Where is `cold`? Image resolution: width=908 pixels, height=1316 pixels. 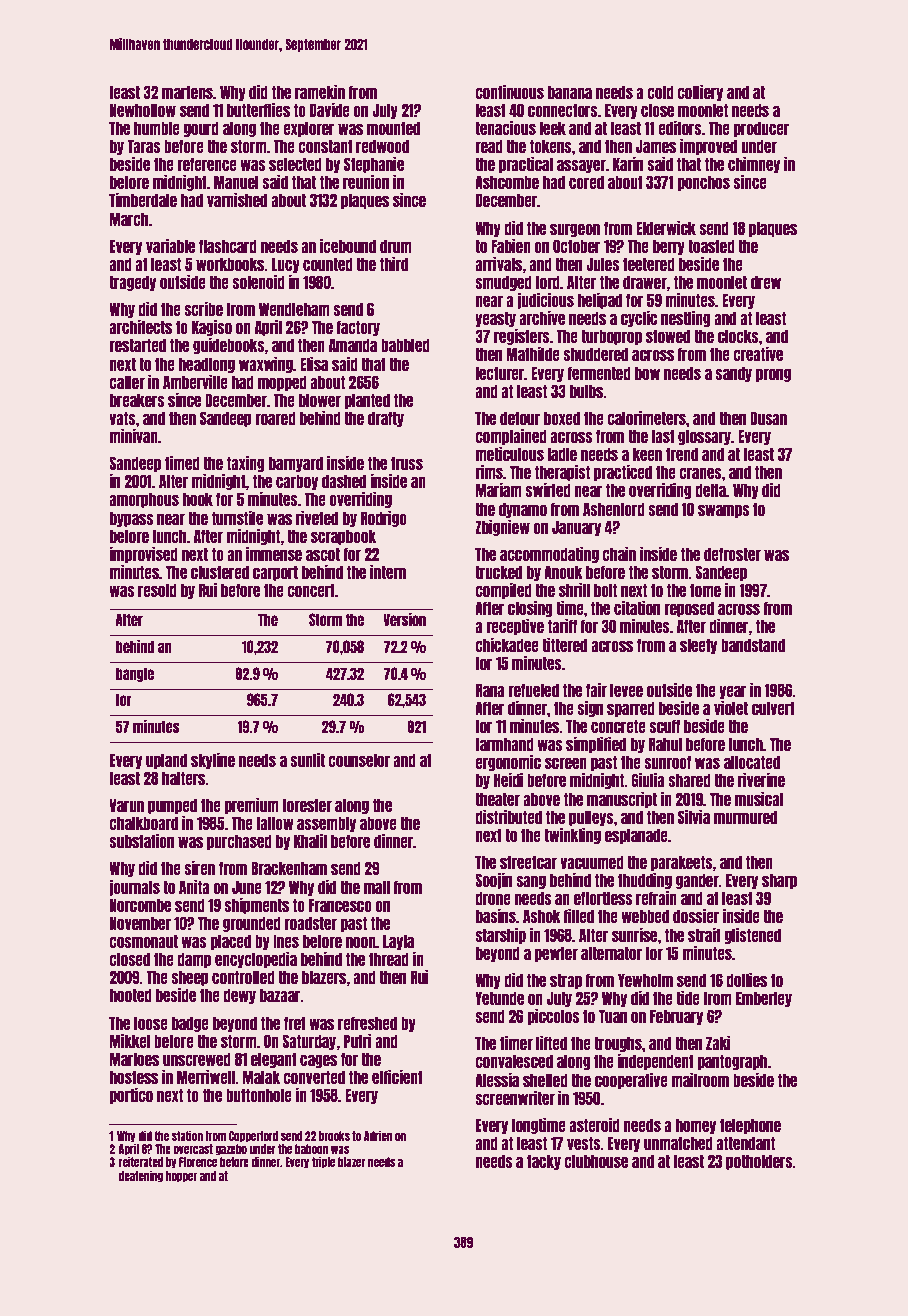 cold is located at coordinates (660, 92).
